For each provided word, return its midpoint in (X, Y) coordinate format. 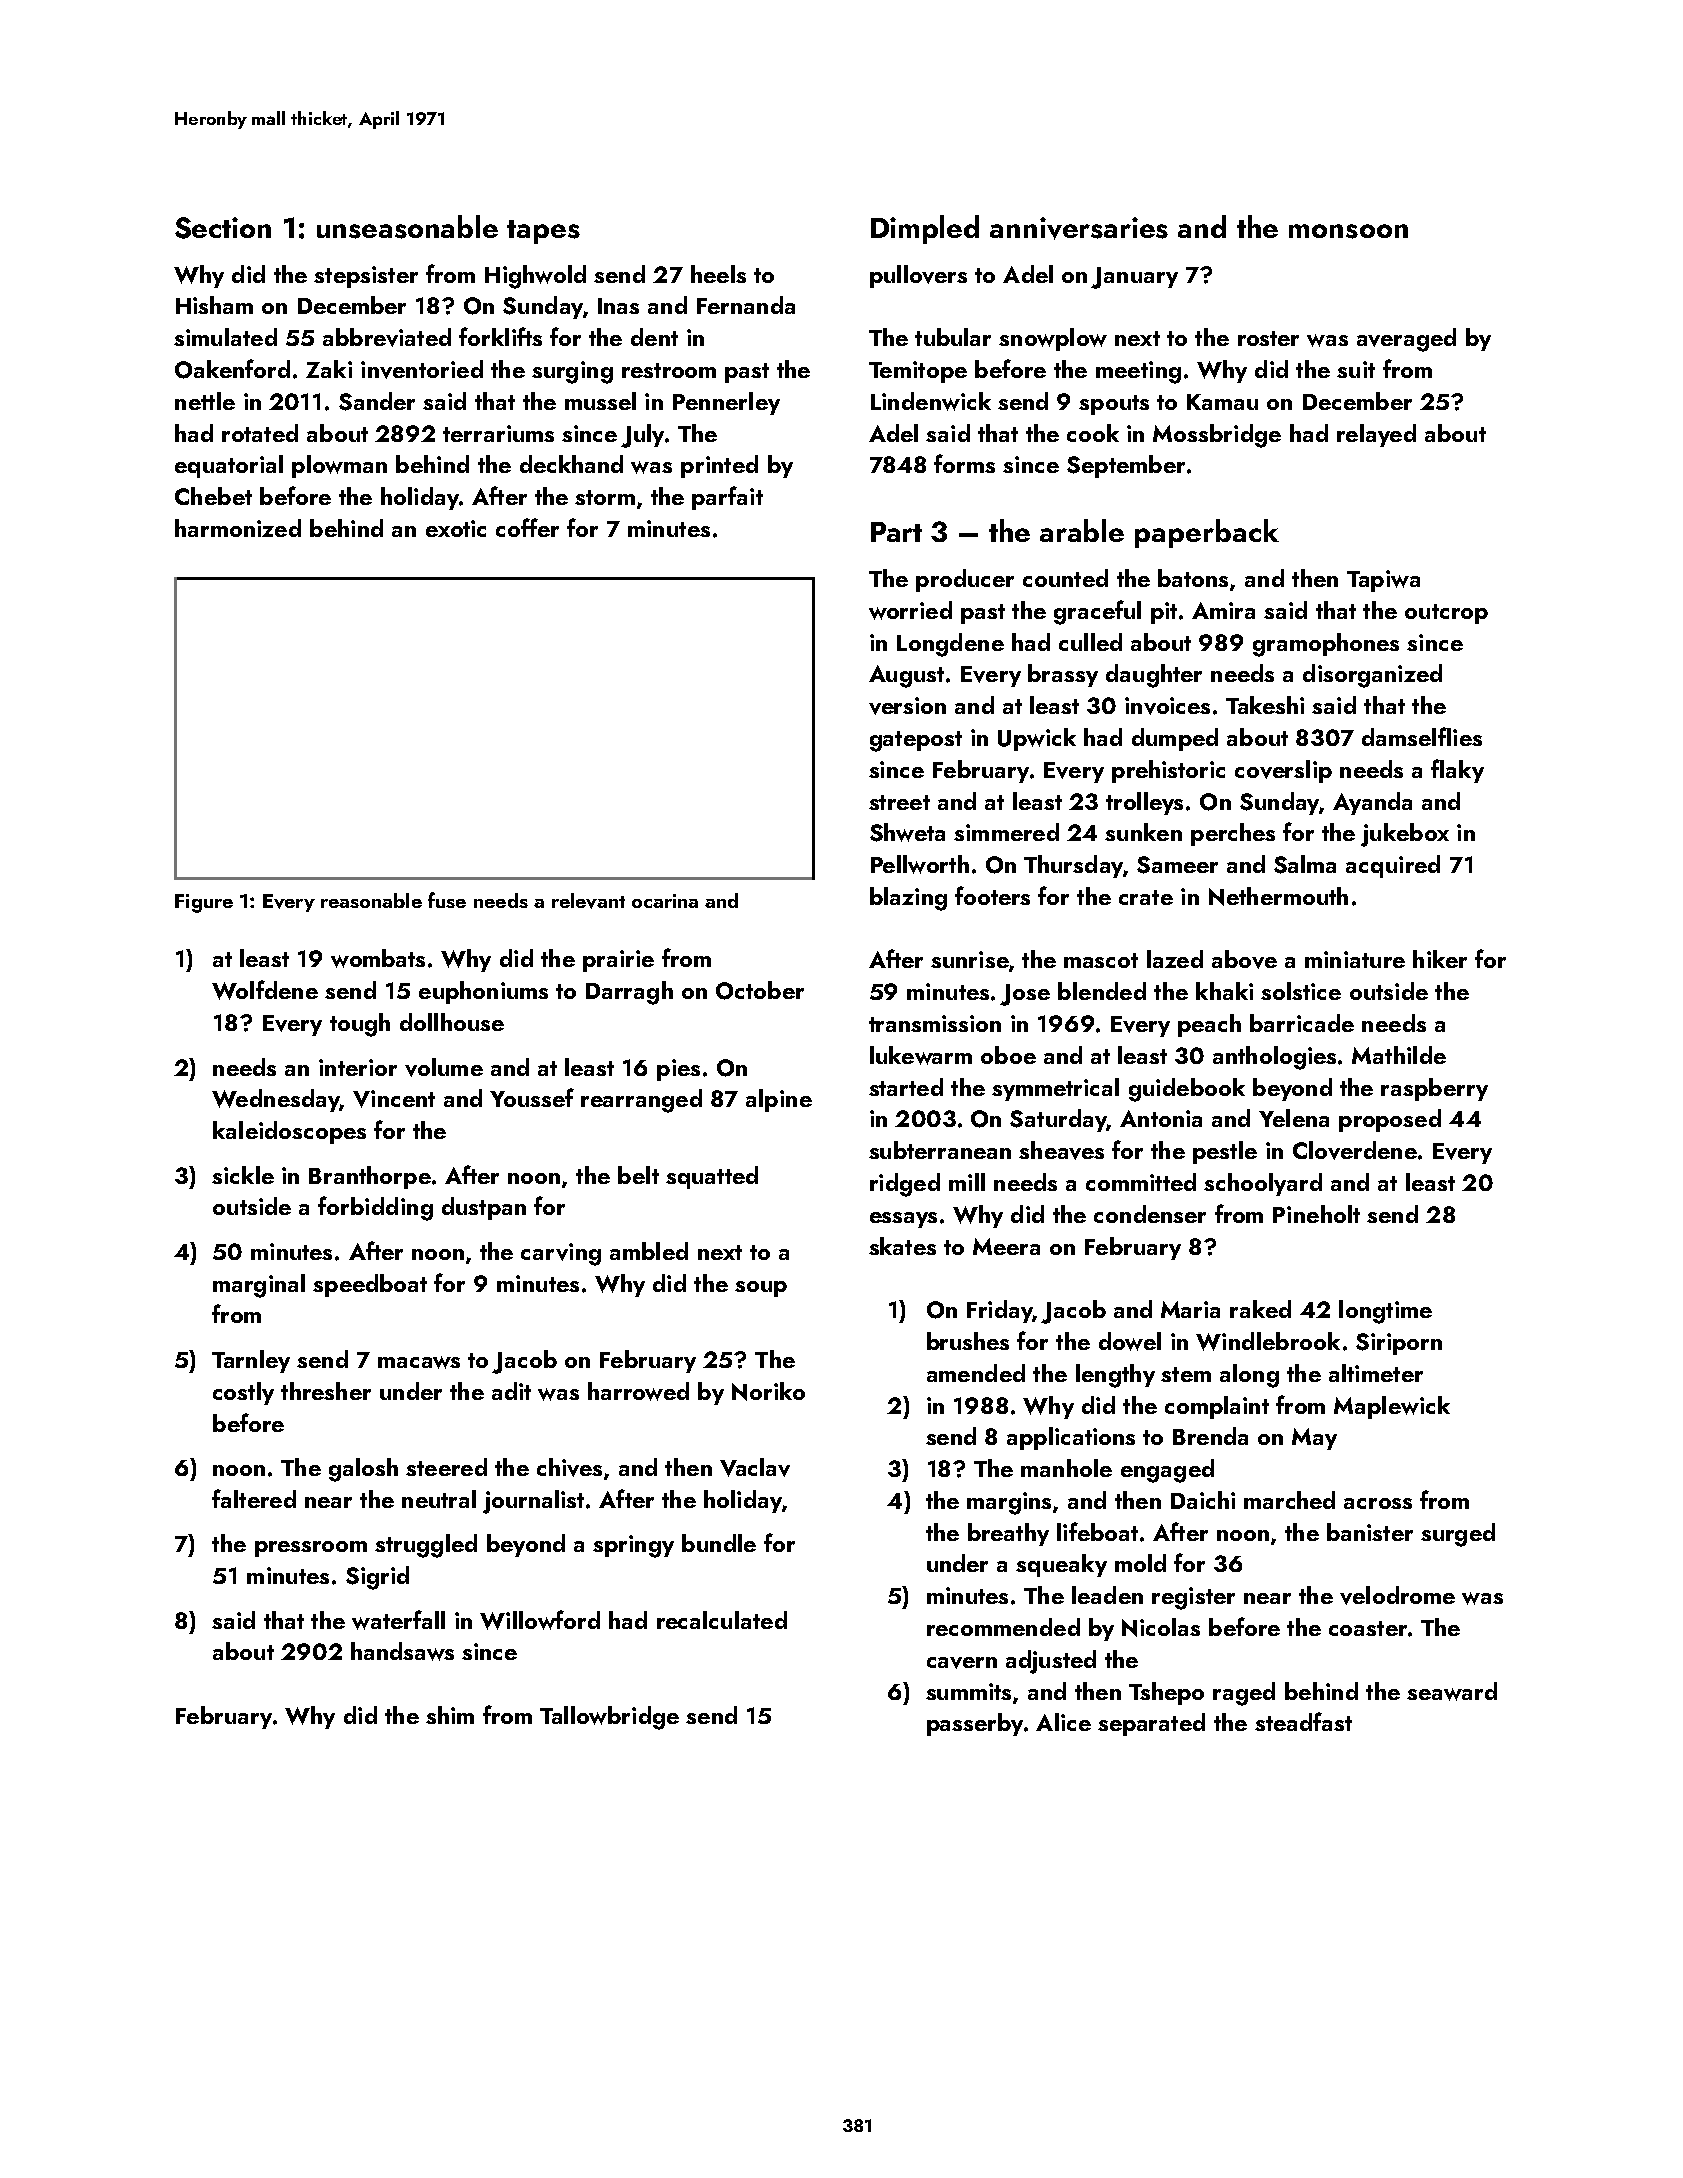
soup (761, 1289)
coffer (527, 527)
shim (450, 1715)
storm (605, 497)
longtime (1385, 1312)
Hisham (214, 305)
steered (446, 1467)
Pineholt (1316, 1214)
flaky (1457, 771)
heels (718, 274)
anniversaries (1079, 228)
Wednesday (276, 1100)
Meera (1006, 1246)
